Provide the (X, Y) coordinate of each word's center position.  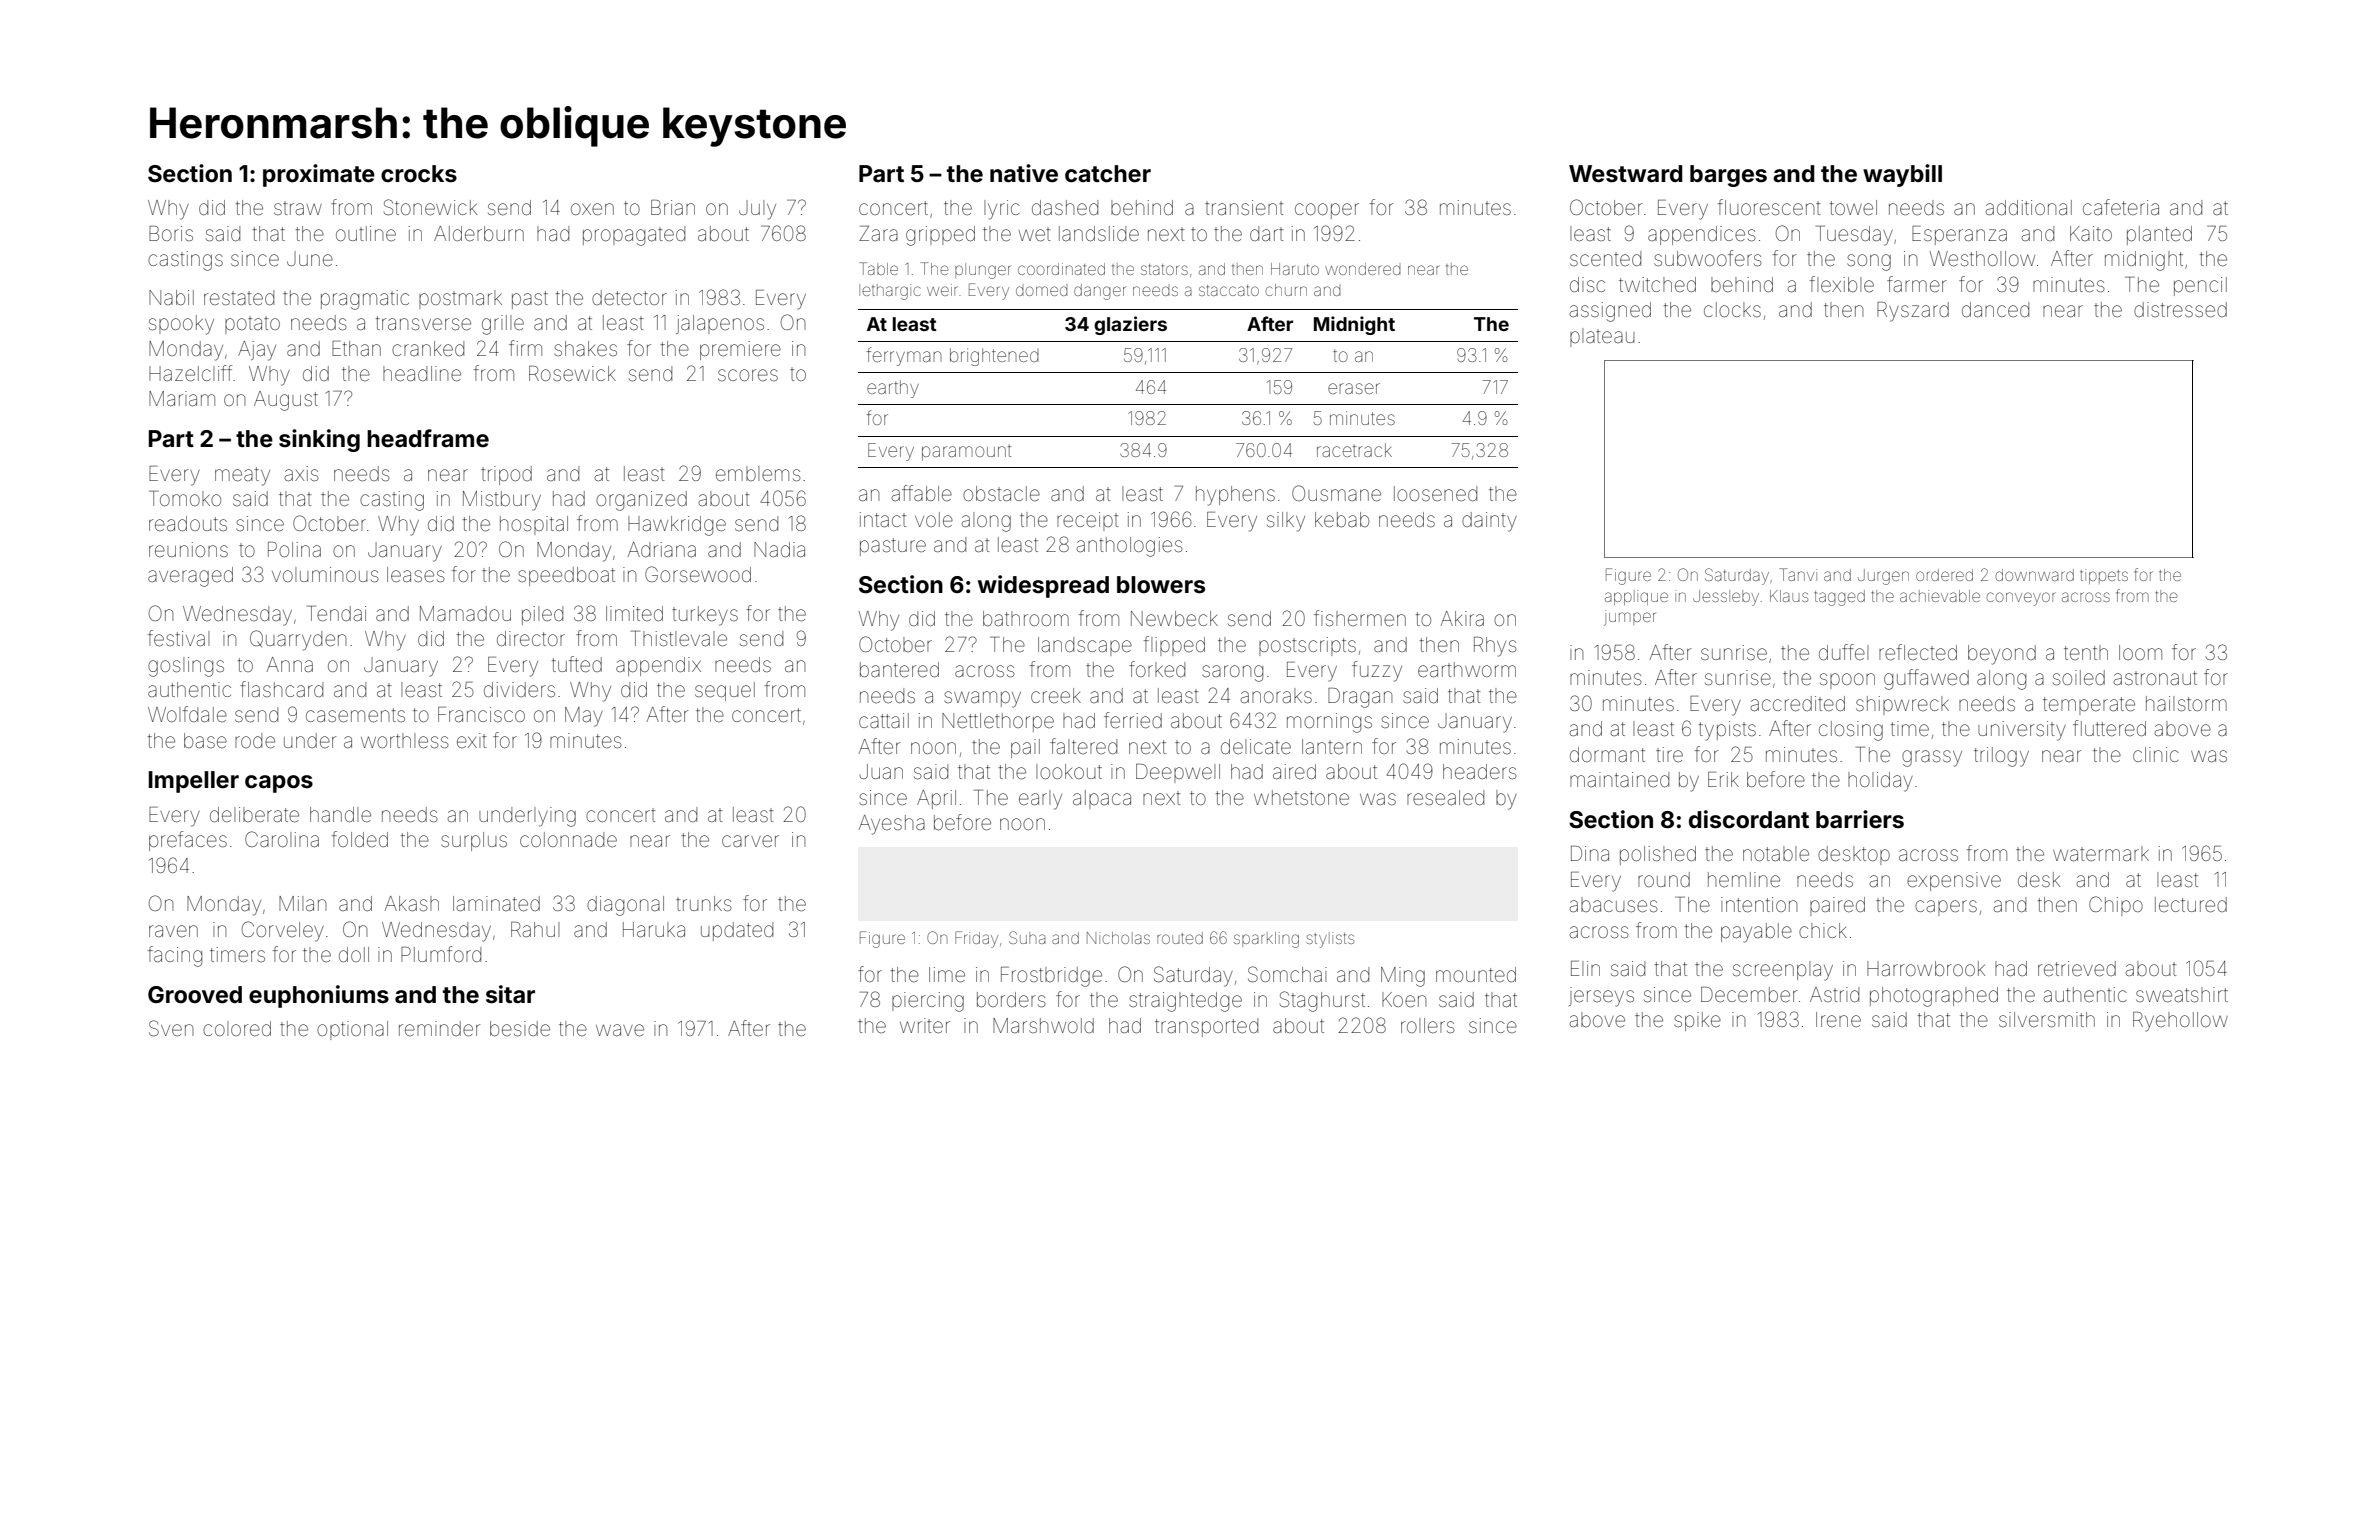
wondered (1363, 269)
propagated (634, 236)
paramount (966, 452)
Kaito (2091, 233)
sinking (319, 440)
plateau (1602, 337)
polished (1658, 855)
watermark (2101, 853)
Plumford (441, 954)
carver (750, 841)
